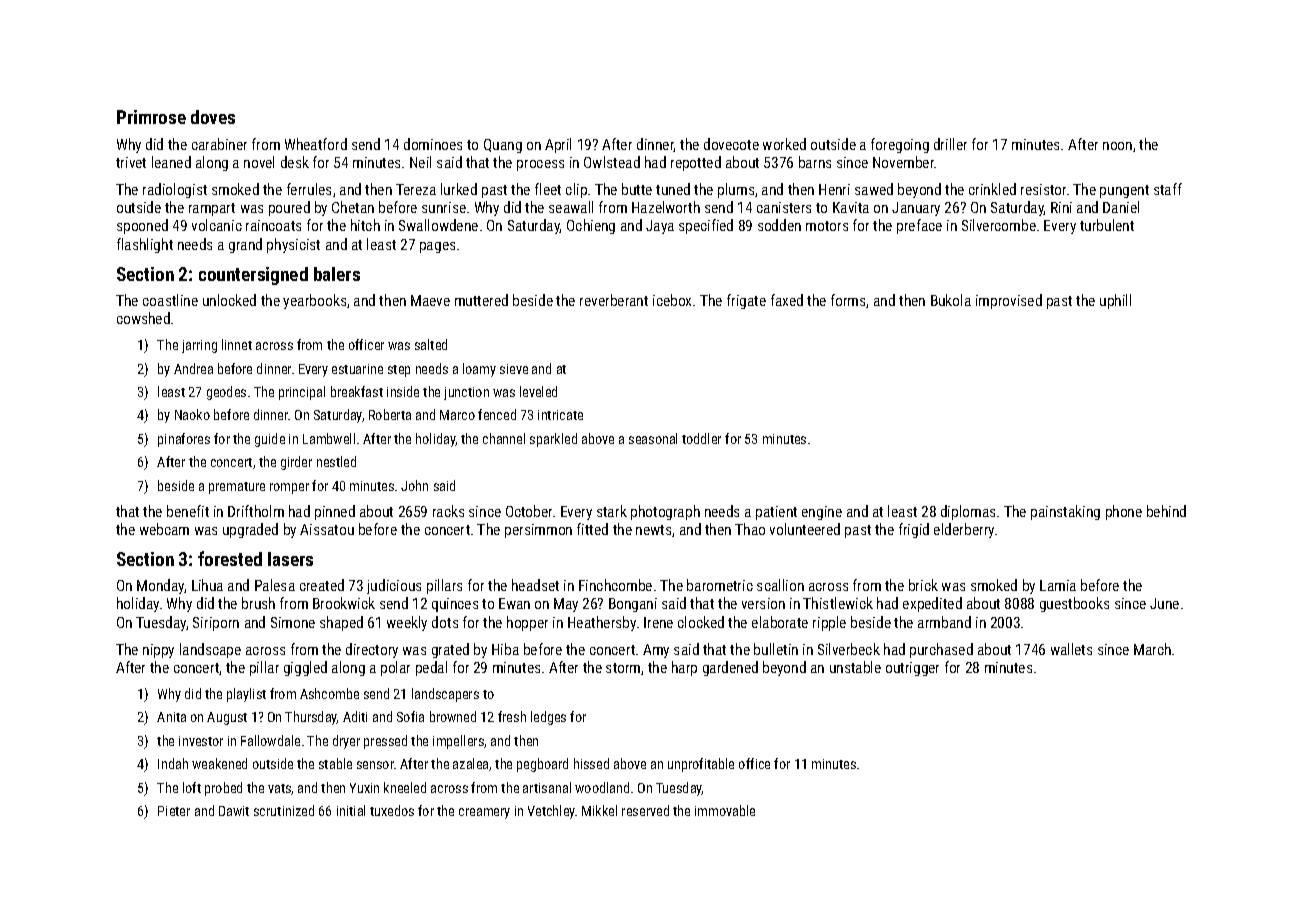  I want to click on tuxedos, so click(392, 810).
